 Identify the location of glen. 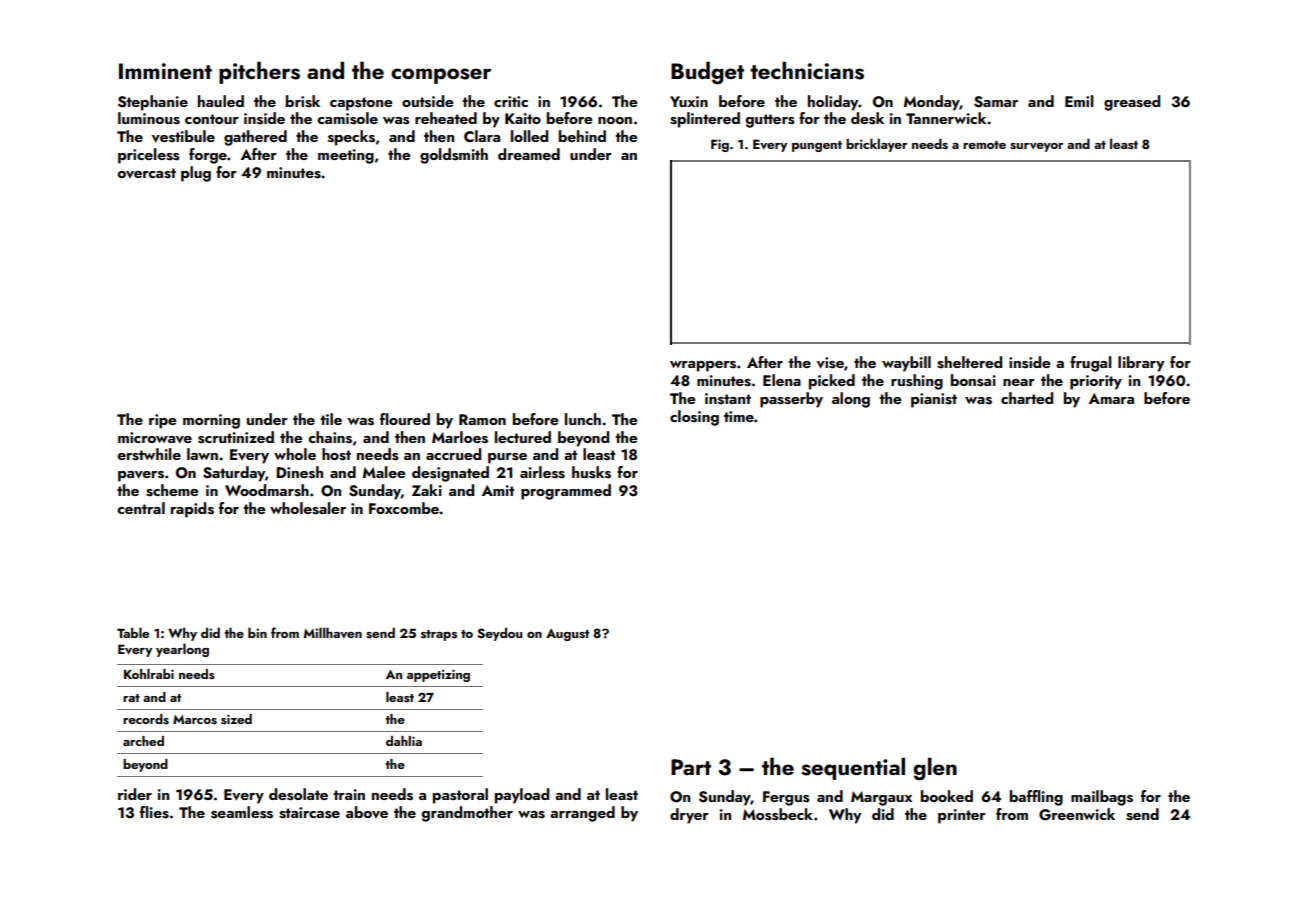
(935, 769).
